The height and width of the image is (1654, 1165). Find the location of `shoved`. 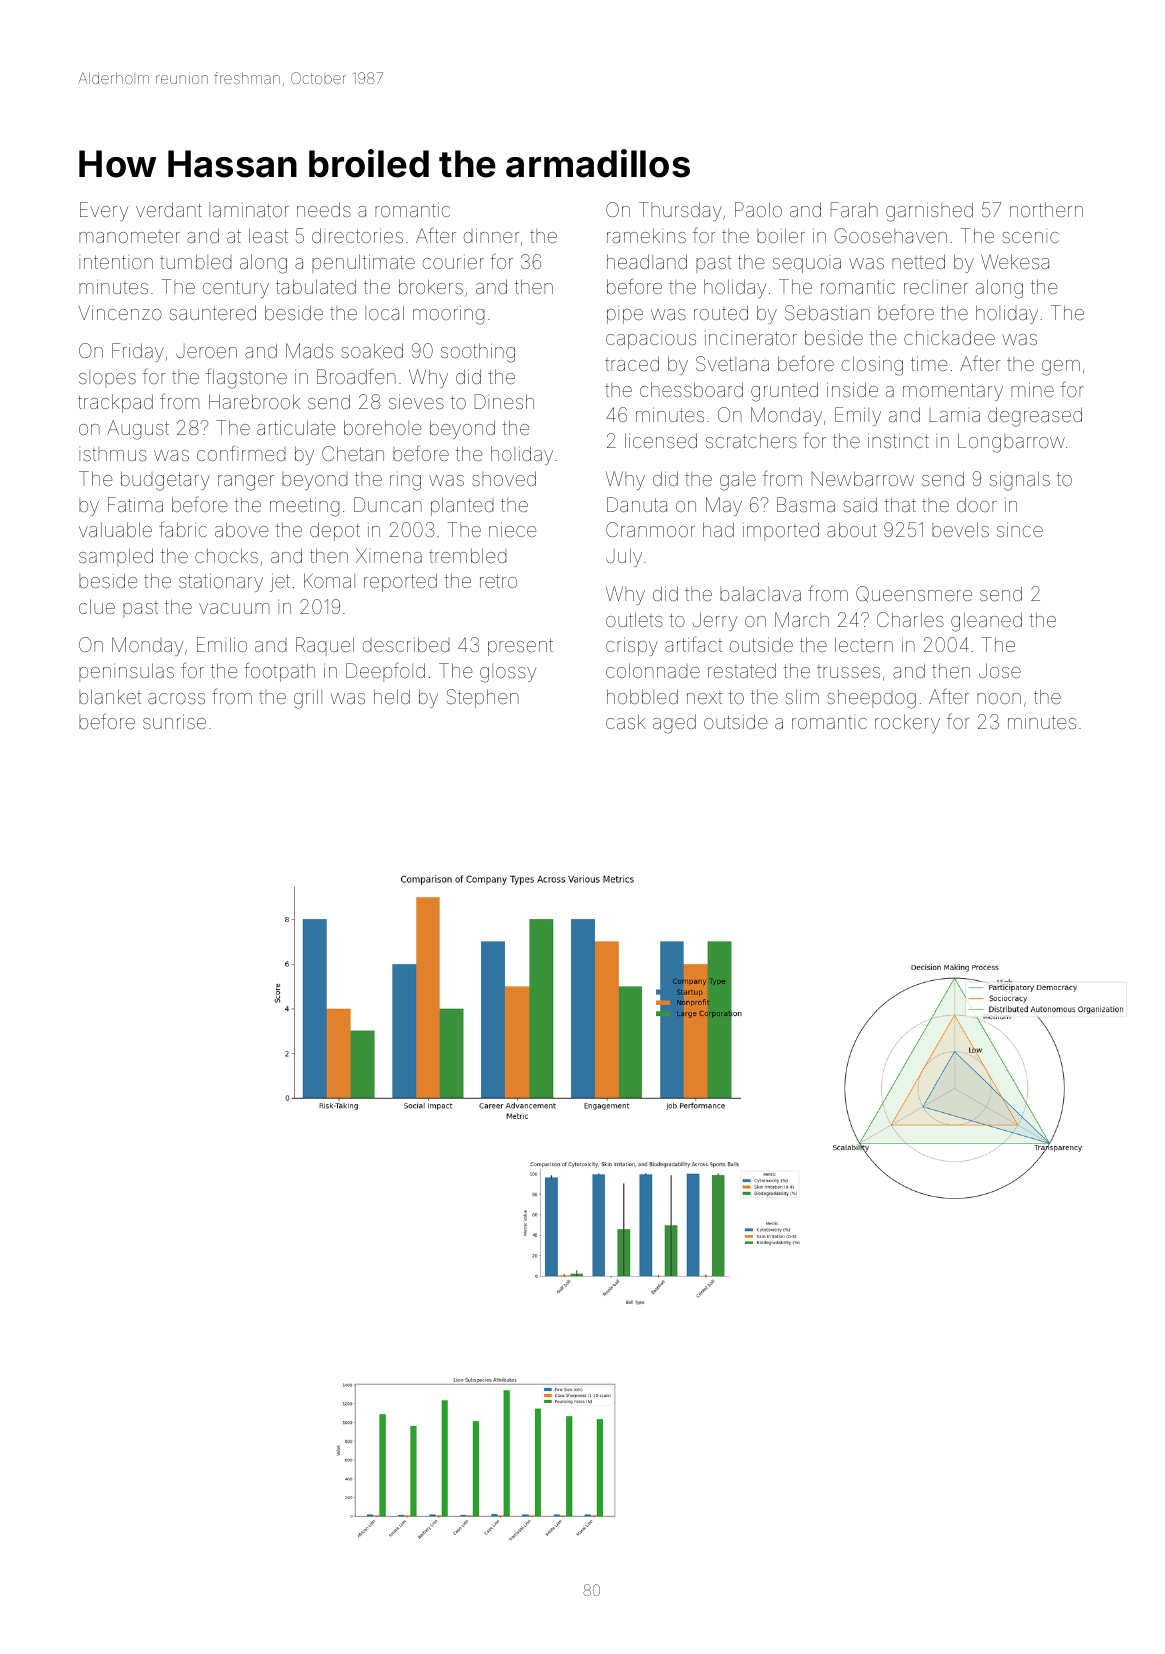

shoved is located at coordinates (504, 478).
